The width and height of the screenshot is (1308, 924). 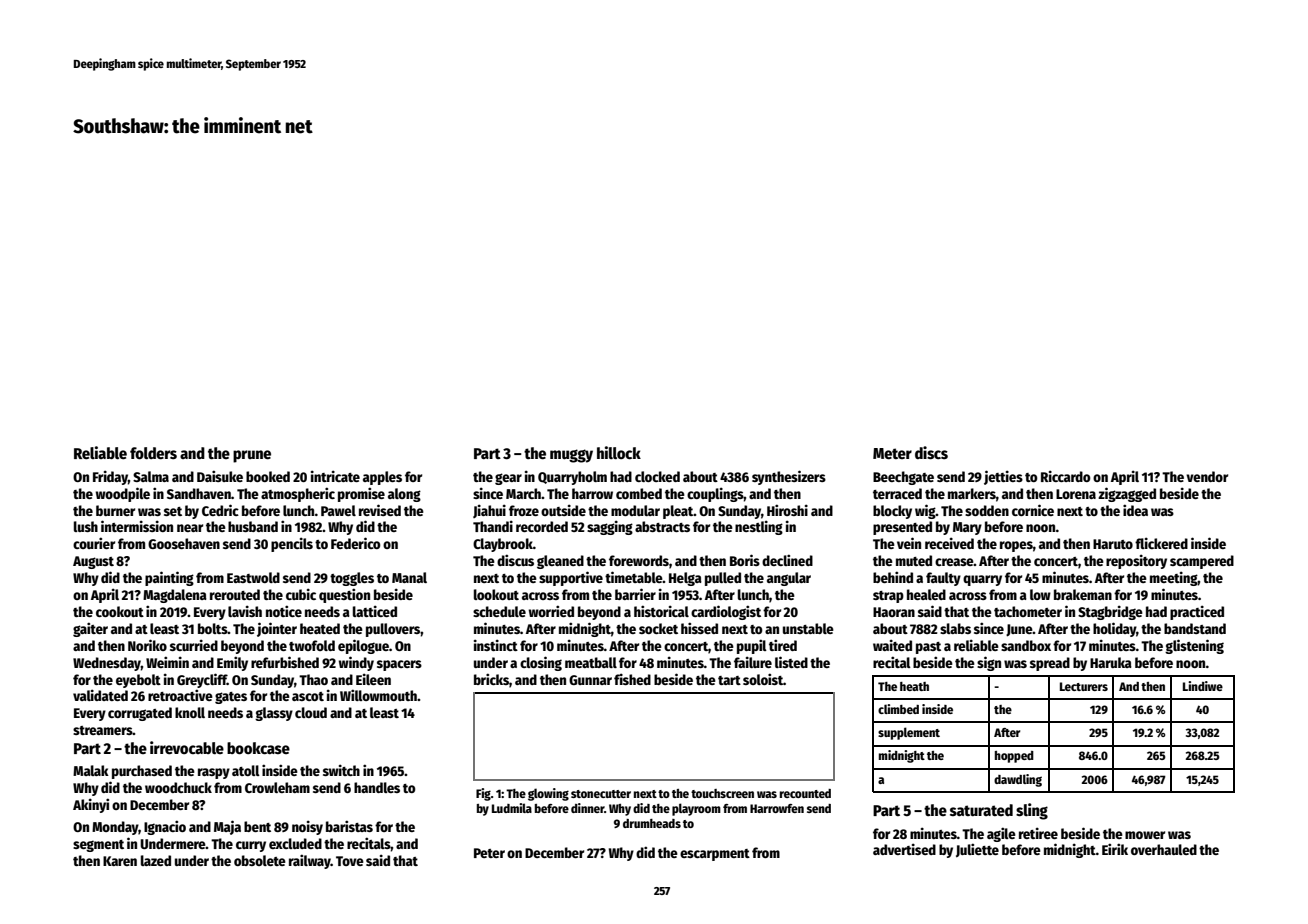 I want to click on zigzagged, so click(x=1127, y=494).
